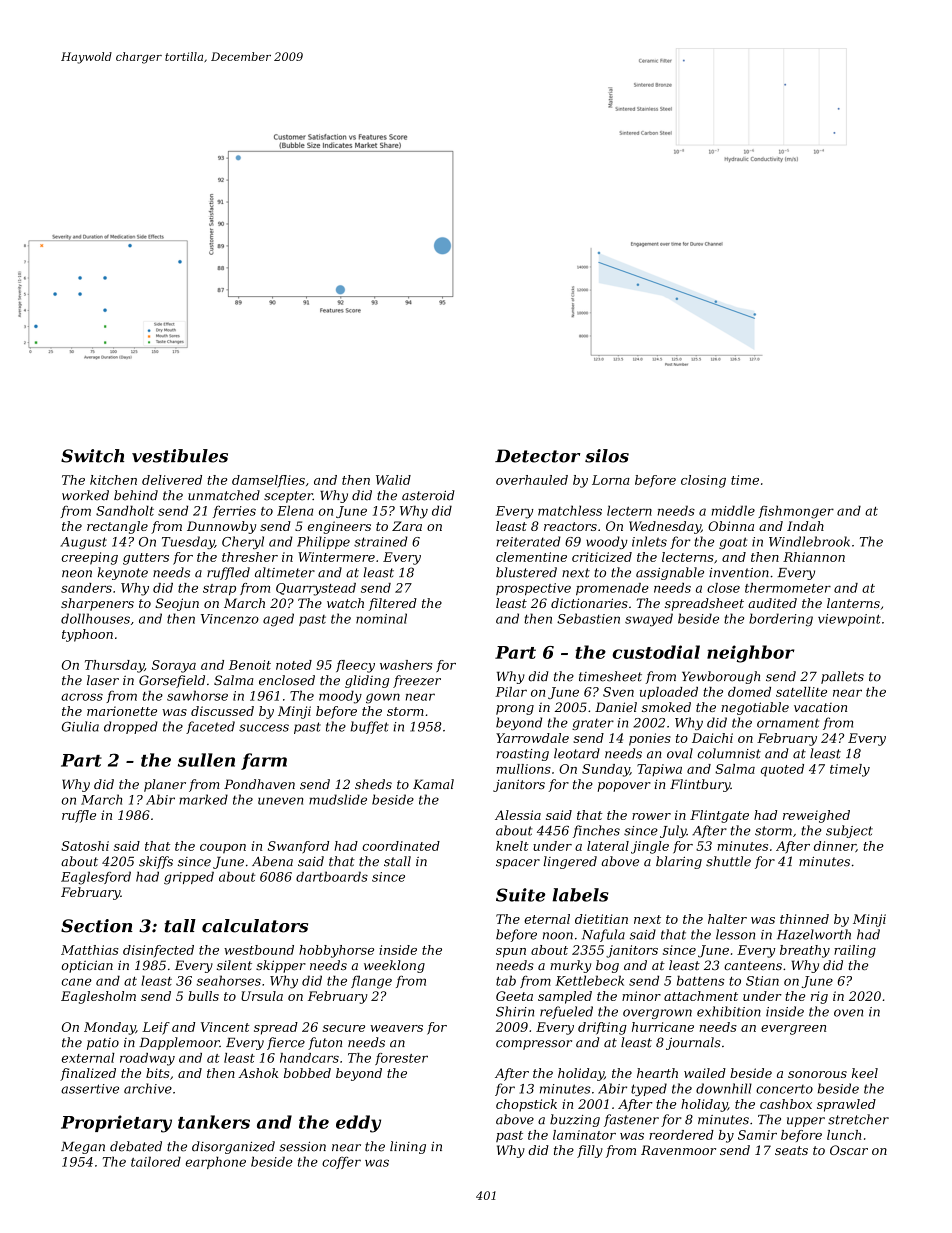 The height and width of the screenshot is (1233, 952). What do you see at coordinates (727, 919) in the screenshot?
I see `halter` at bounding box center [727, 919].
